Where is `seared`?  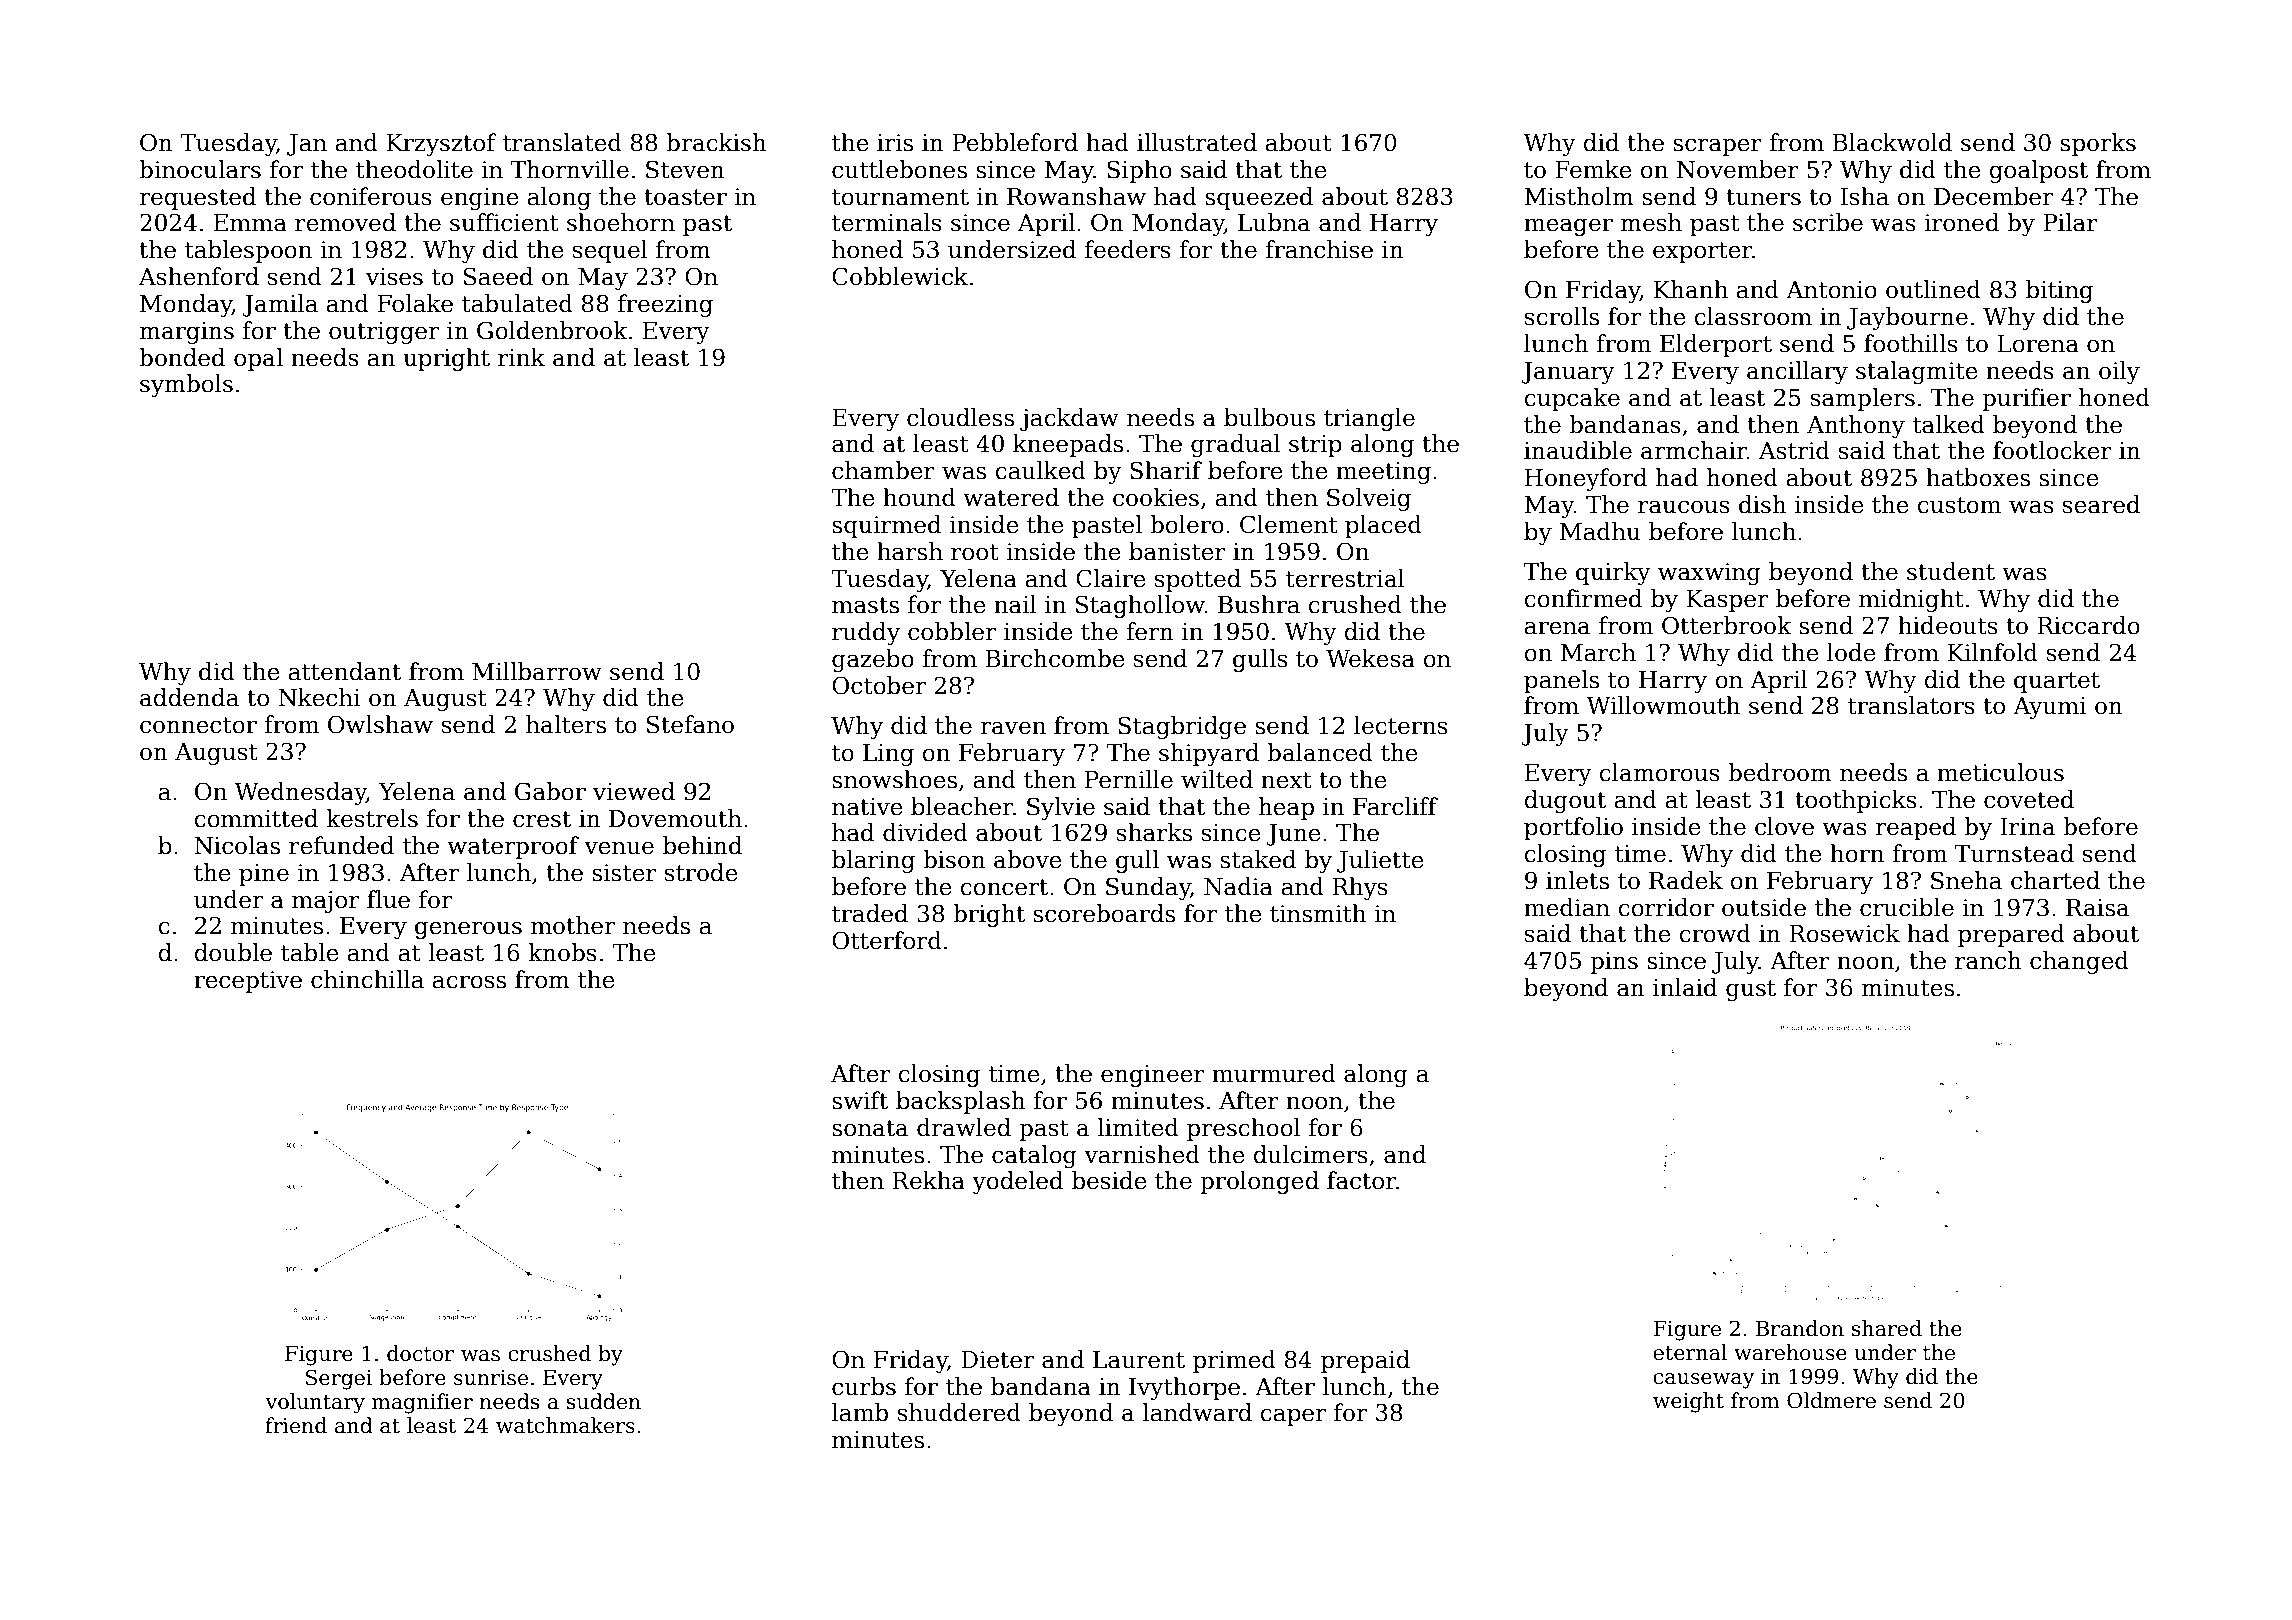
seared is located at coordinates (2101, 504).
